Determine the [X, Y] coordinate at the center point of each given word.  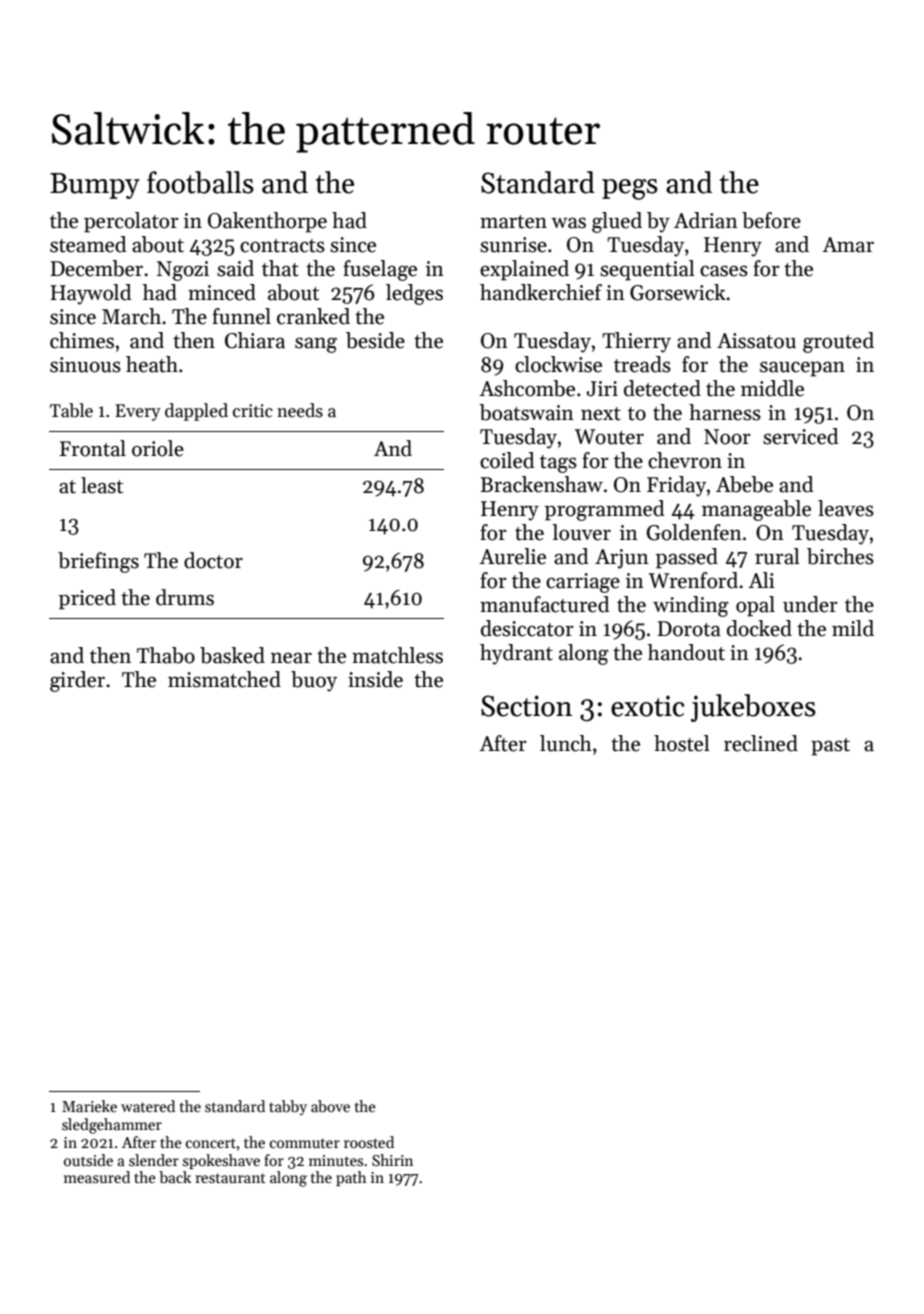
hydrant [516, 654]
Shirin [392, 1160]
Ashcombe [527, 388]
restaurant [230, 1178]
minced [222, 292]
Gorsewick [678, 292]
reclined [761, 743]
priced [87, 599]
